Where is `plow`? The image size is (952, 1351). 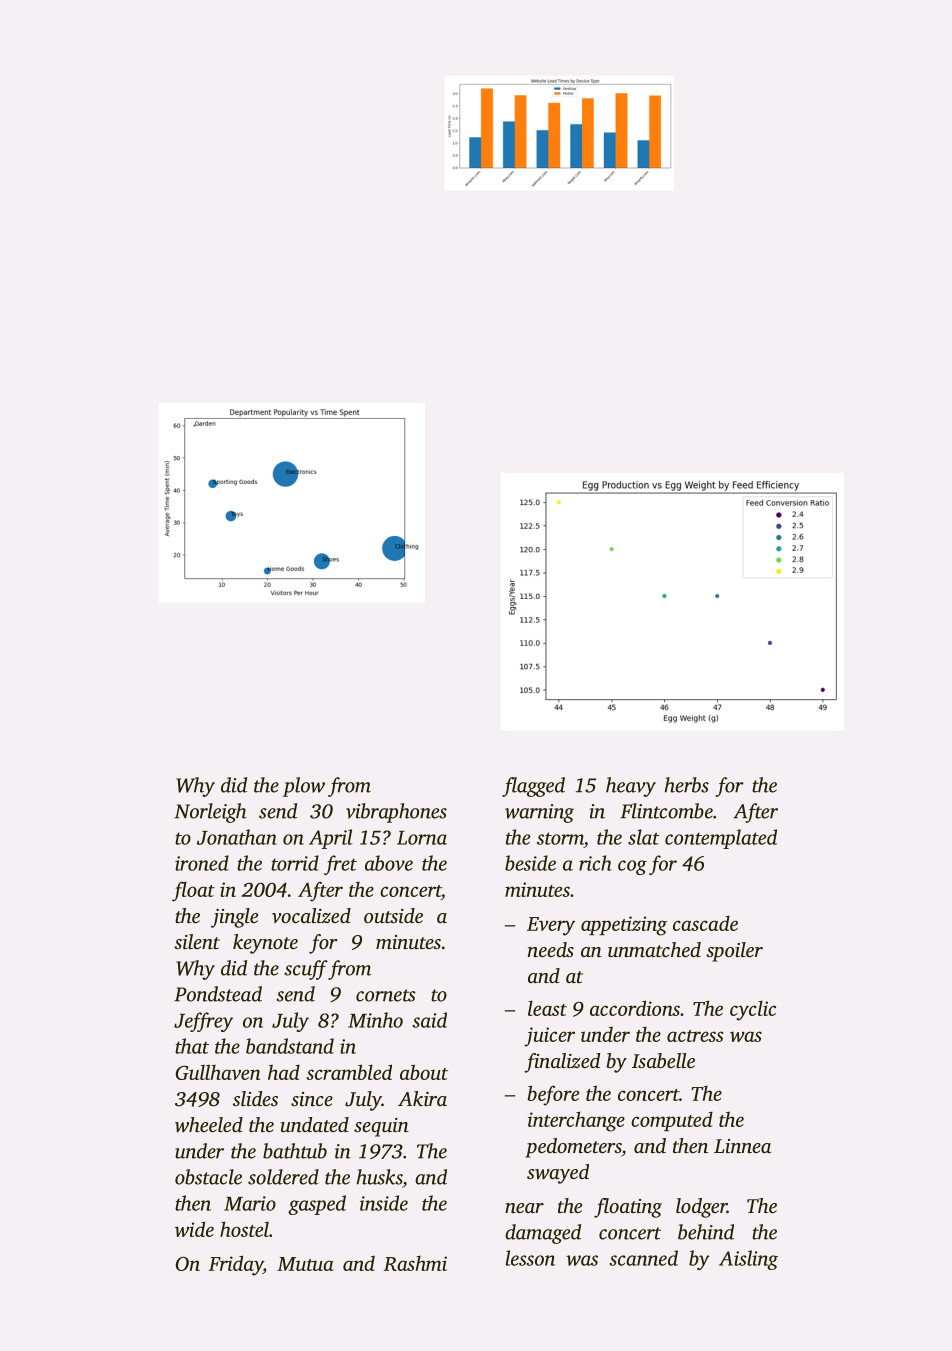
plow is located at coordinates (304, 787).
